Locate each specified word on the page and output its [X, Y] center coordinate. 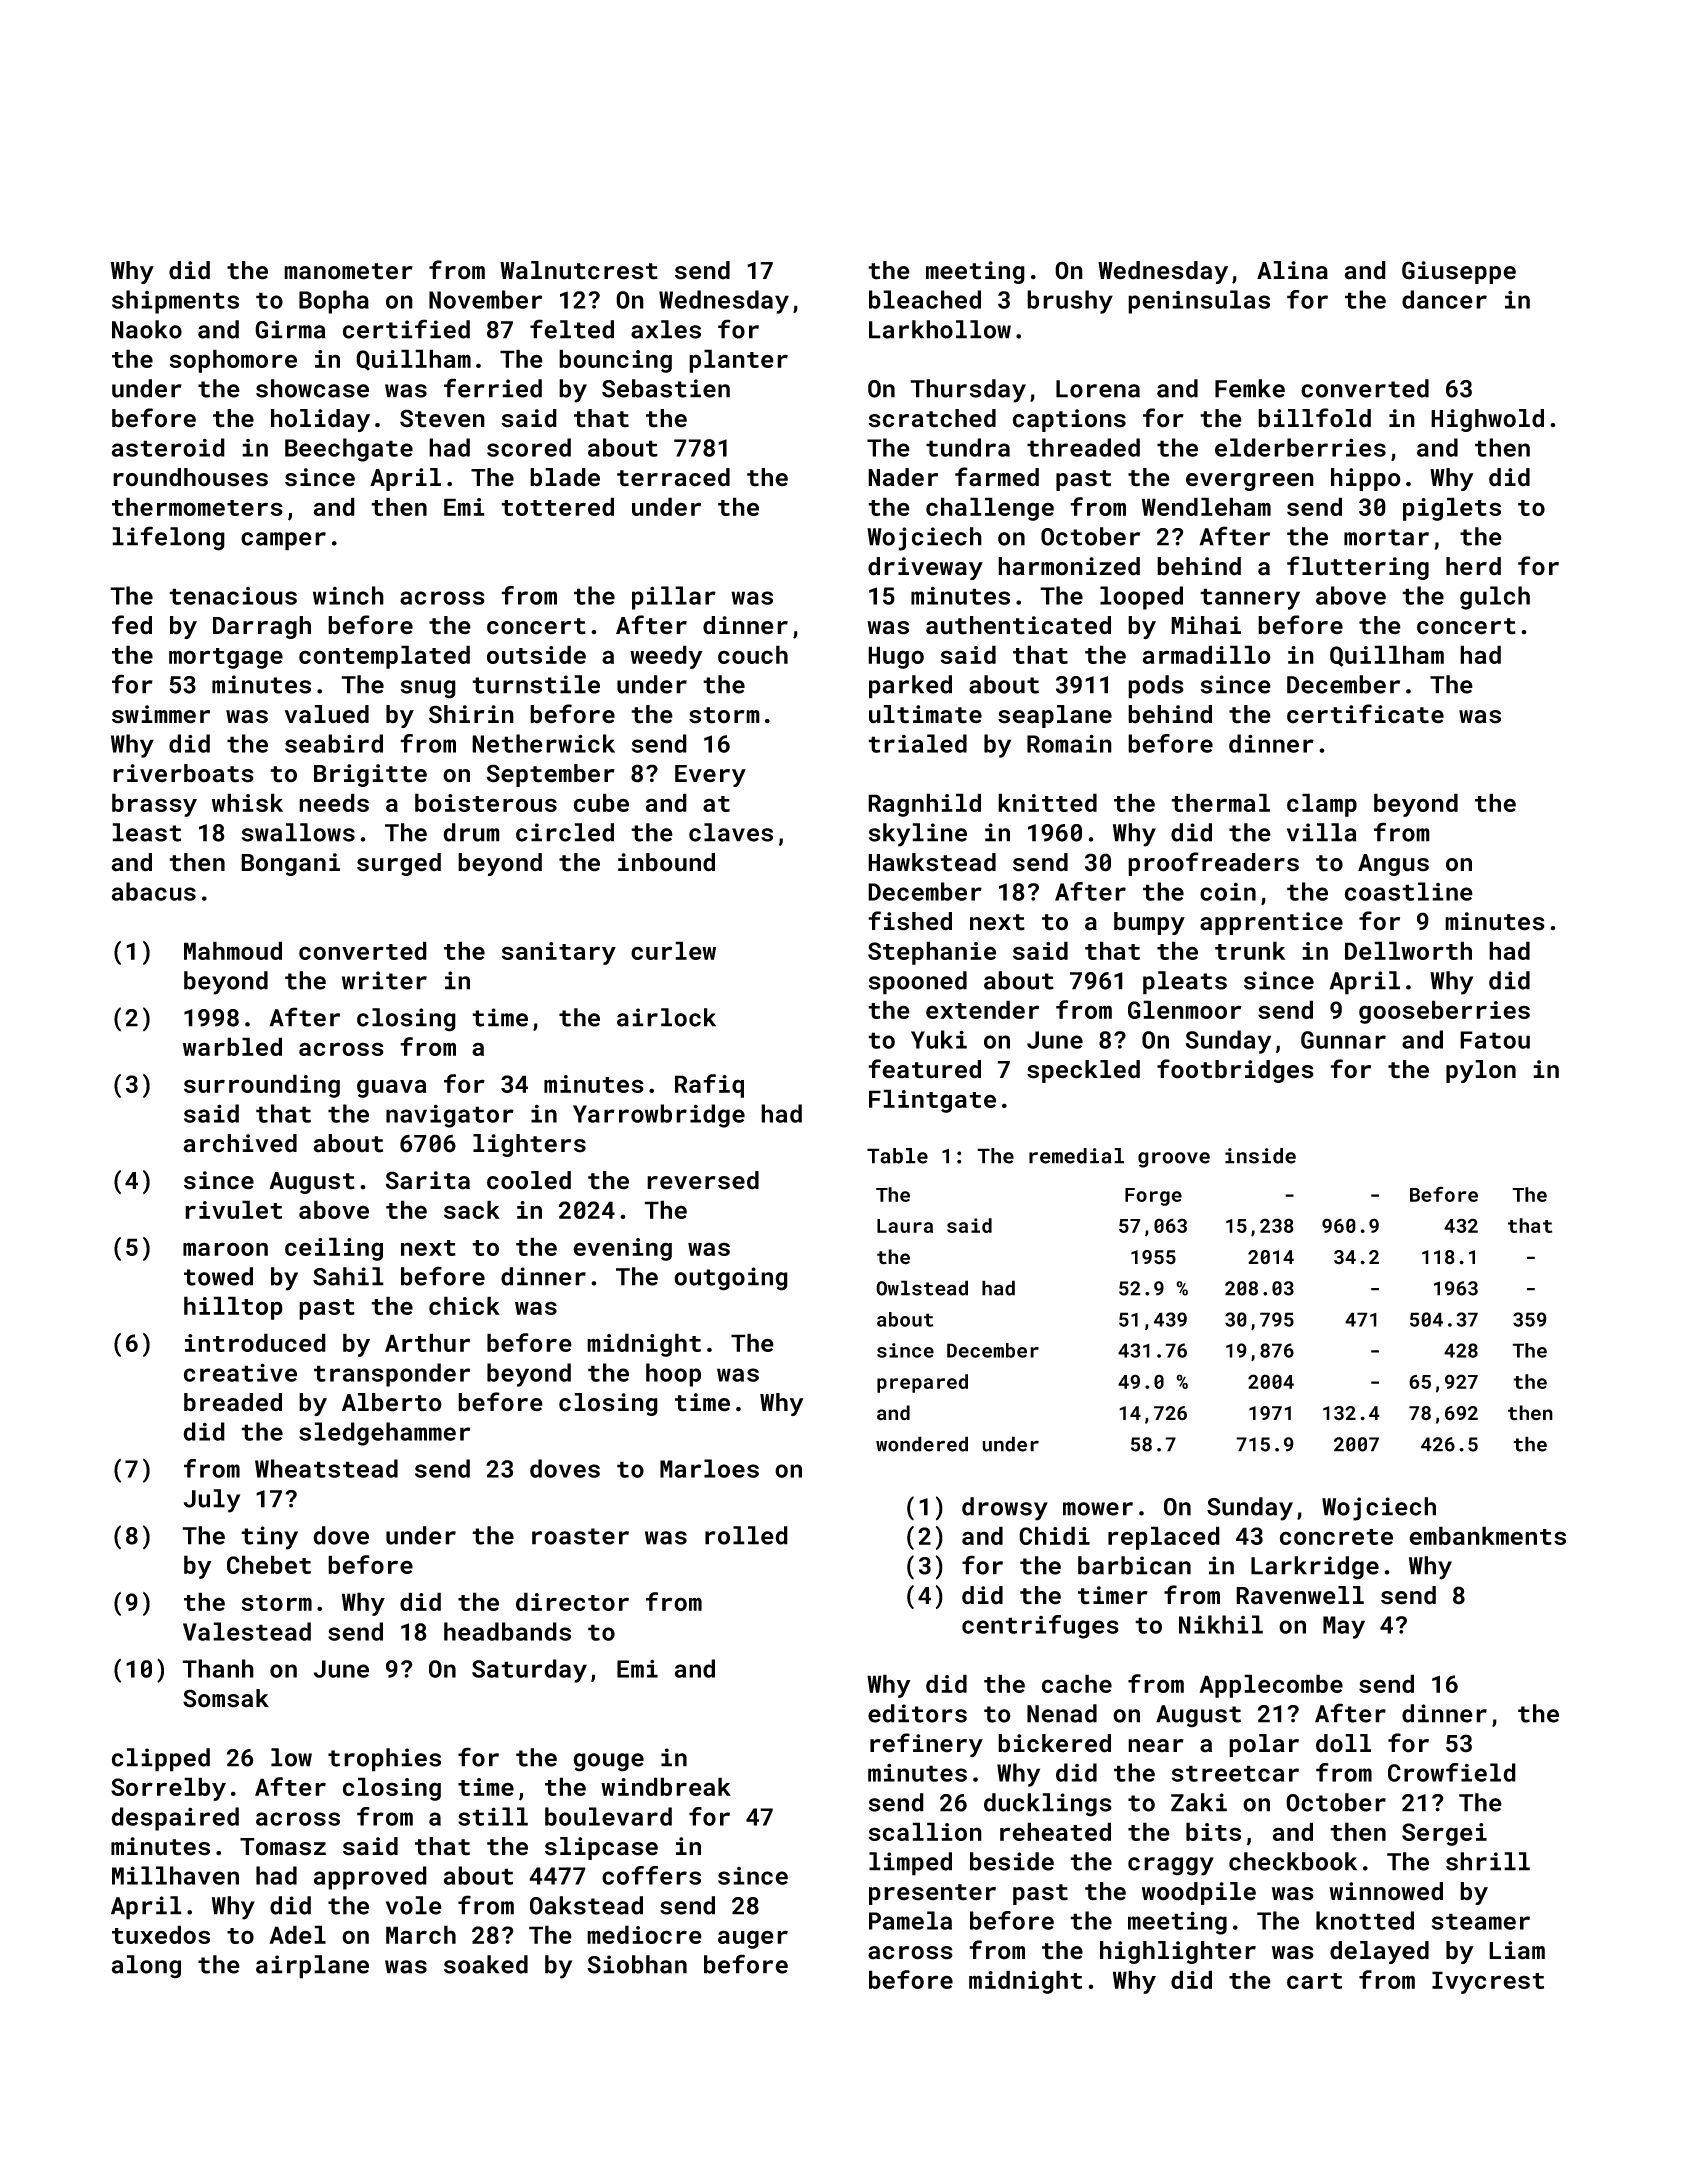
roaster [580, 1536]
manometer [348, 271]
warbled [232, 1046]
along [146, 1967]
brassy [154, 805]
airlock [666, 1017]
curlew [673, 950]
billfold [1314, 418]
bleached [925, 299]
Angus [1393, 865]
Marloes [709, 1468]
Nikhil [1221, 1624]
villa [1321, 832]
